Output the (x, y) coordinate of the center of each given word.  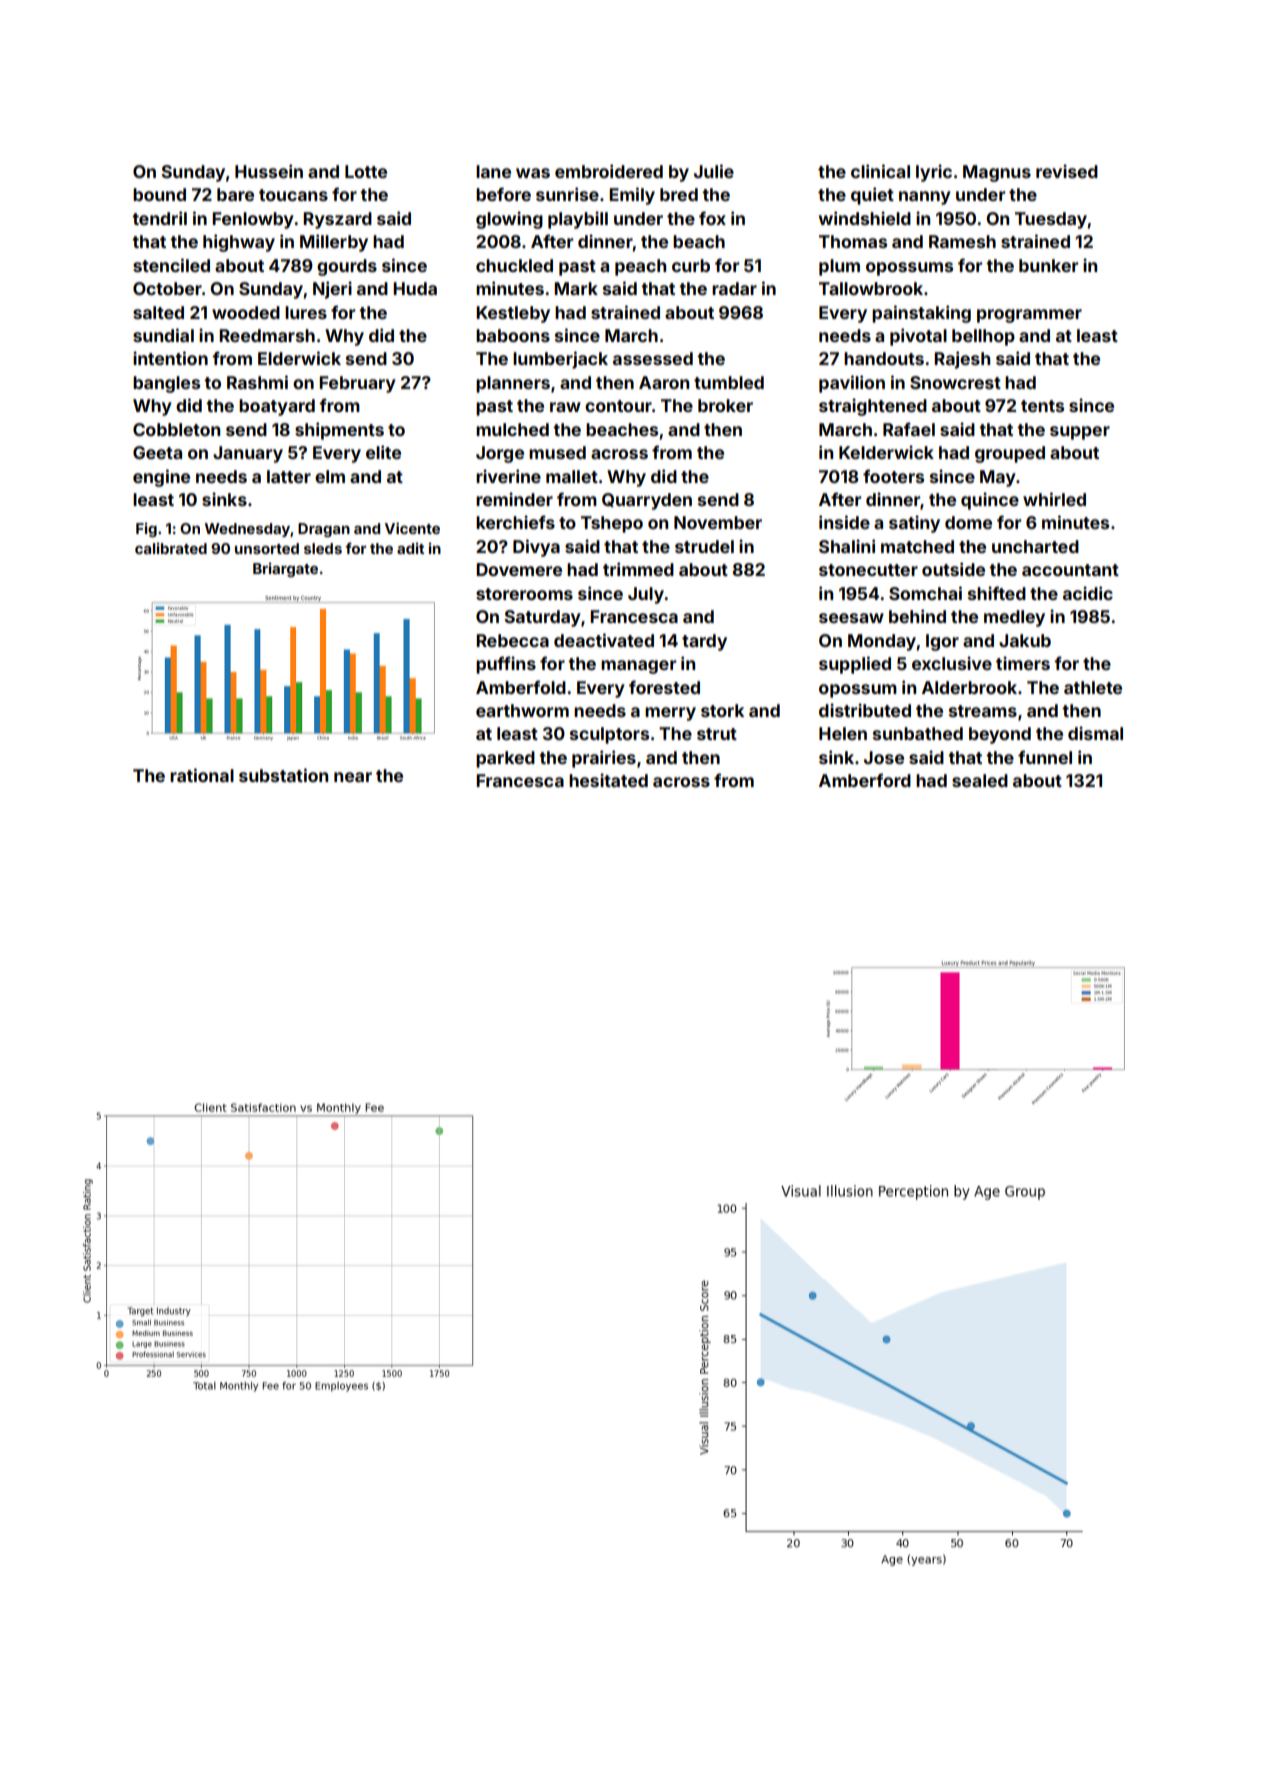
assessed (653, 358)
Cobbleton (176, 429)
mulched (512, 429)
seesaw (851, 618)
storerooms (524, 594)
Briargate (285, 569)
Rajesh (962, 360)
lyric (934, 173)
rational (202, 775)
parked (505, 759)
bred (679, 194)
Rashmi (257, 382)
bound (159, 194)
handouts (884, 358)
